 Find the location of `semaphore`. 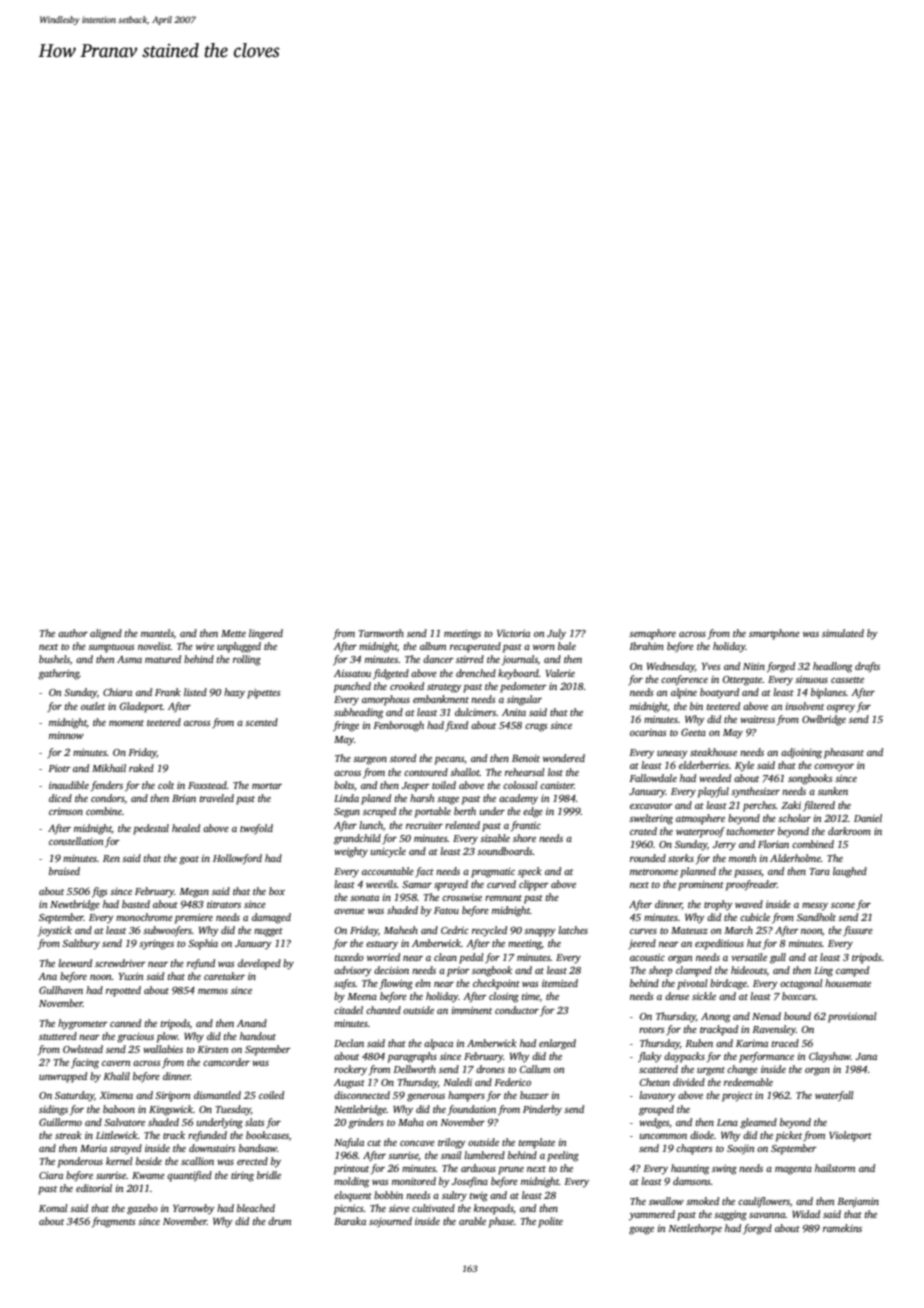

semaphore is located at coordinates (652, 634).
